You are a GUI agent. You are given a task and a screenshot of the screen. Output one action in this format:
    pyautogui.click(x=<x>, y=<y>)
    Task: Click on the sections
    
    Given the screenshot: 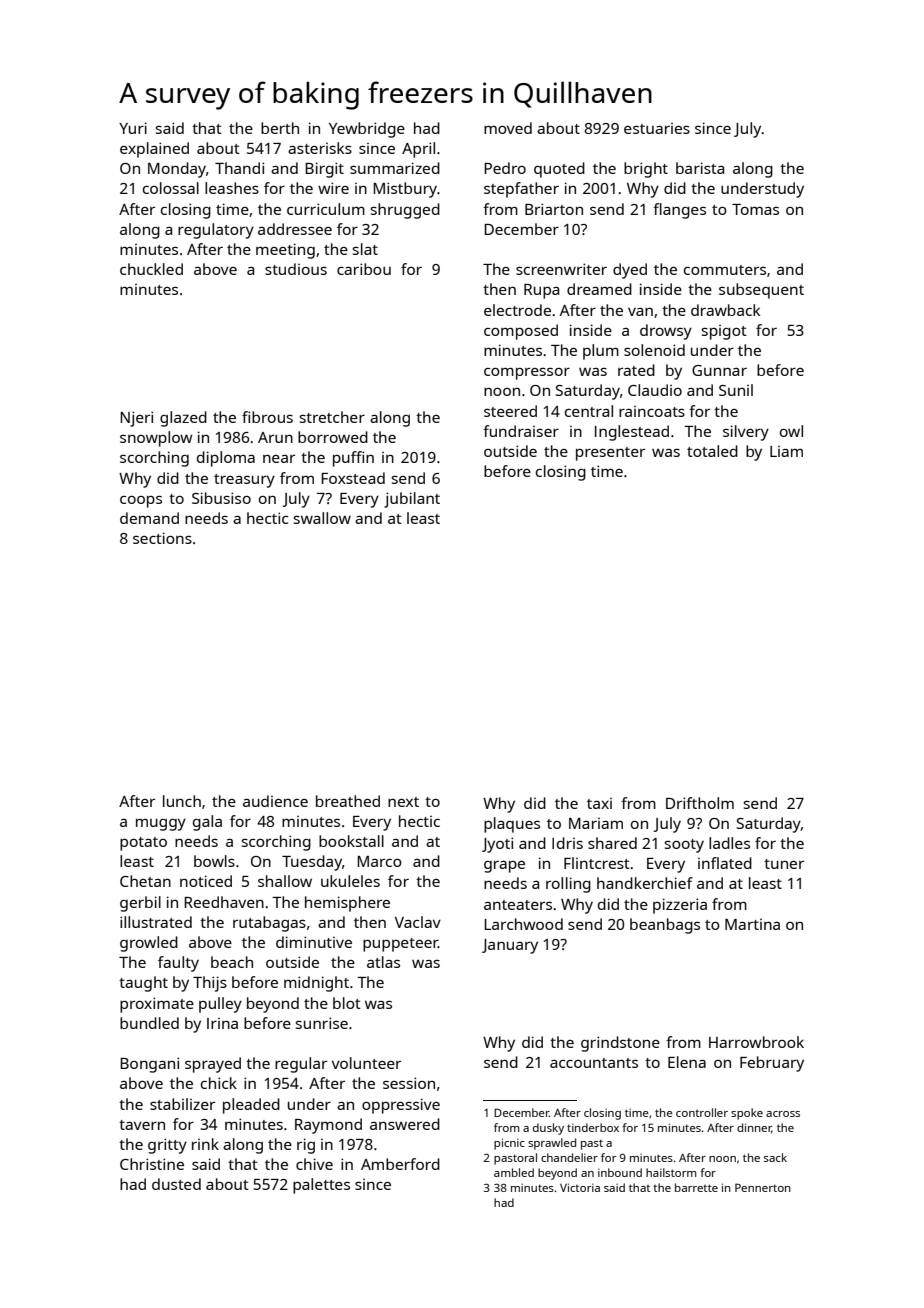 What is the action you would take?
    pyautogui.click(x=162, y=538)
